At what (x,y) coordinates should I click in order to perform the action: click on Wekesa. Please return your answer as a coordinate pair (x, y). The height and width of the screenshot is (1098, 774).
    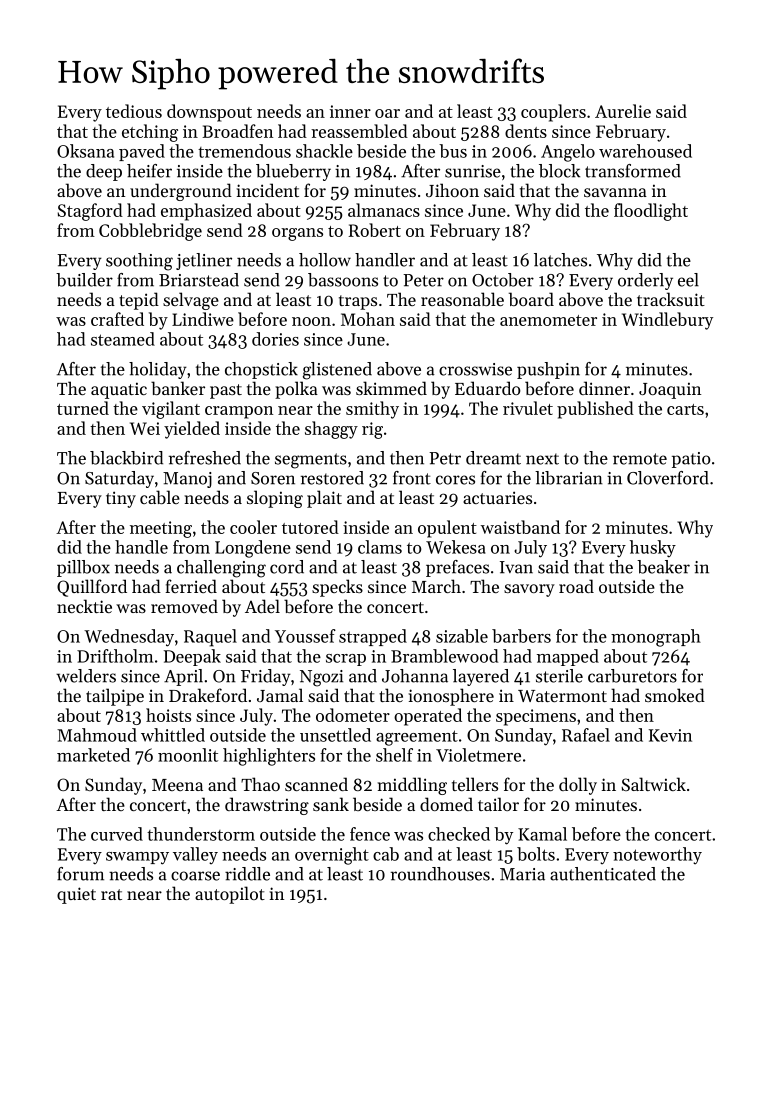
    Looking at the image, I should click on (456, 547).
